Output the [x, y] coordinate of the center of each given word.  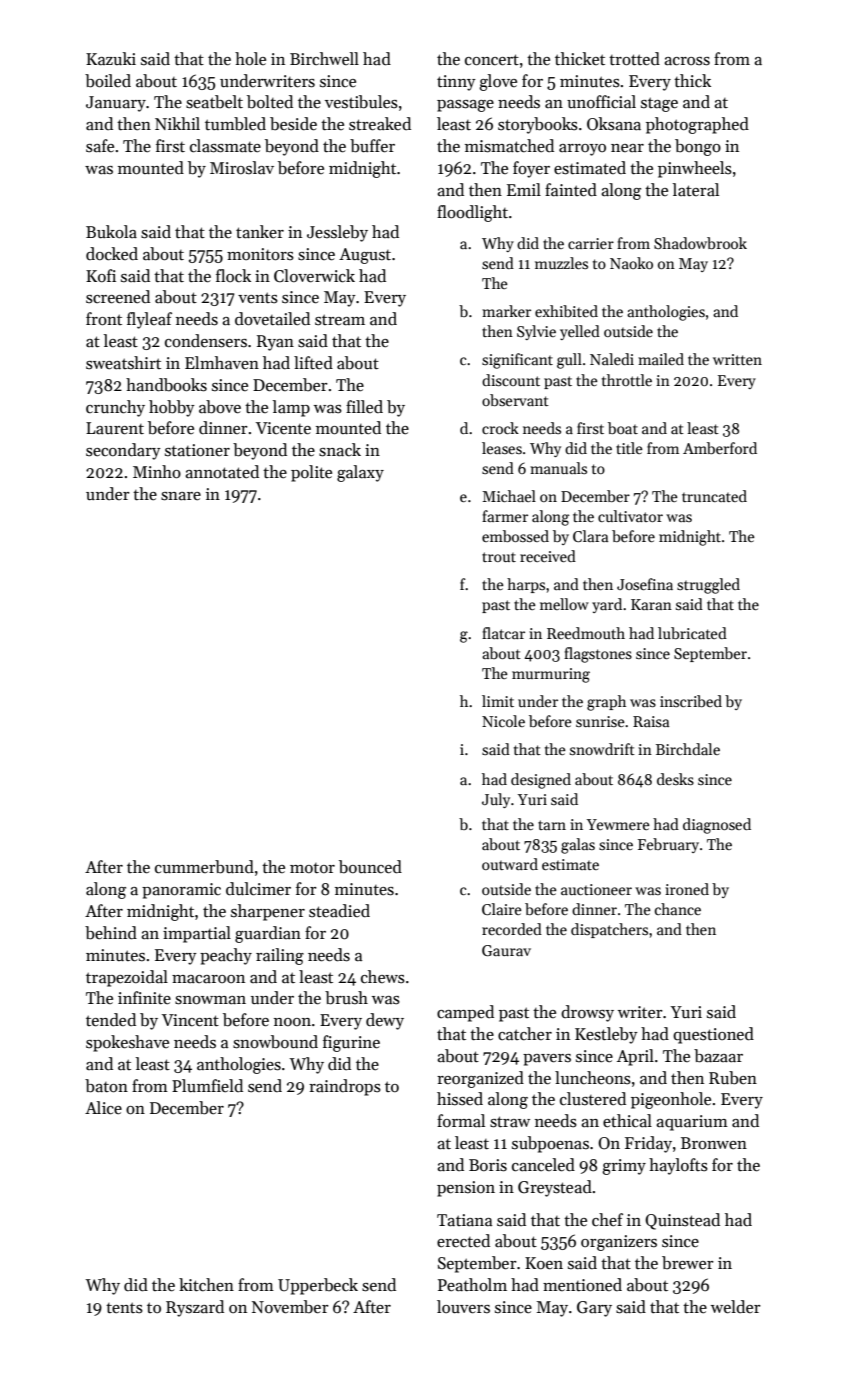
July [496, 800]
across [687, 61]
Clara [590, 536]
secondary [123, 451]
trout [499, 557]
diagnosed [717, 826]
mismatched [509, 146]
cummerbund [204, 867]
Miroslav [242, 168]
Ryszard [195, 1308]
